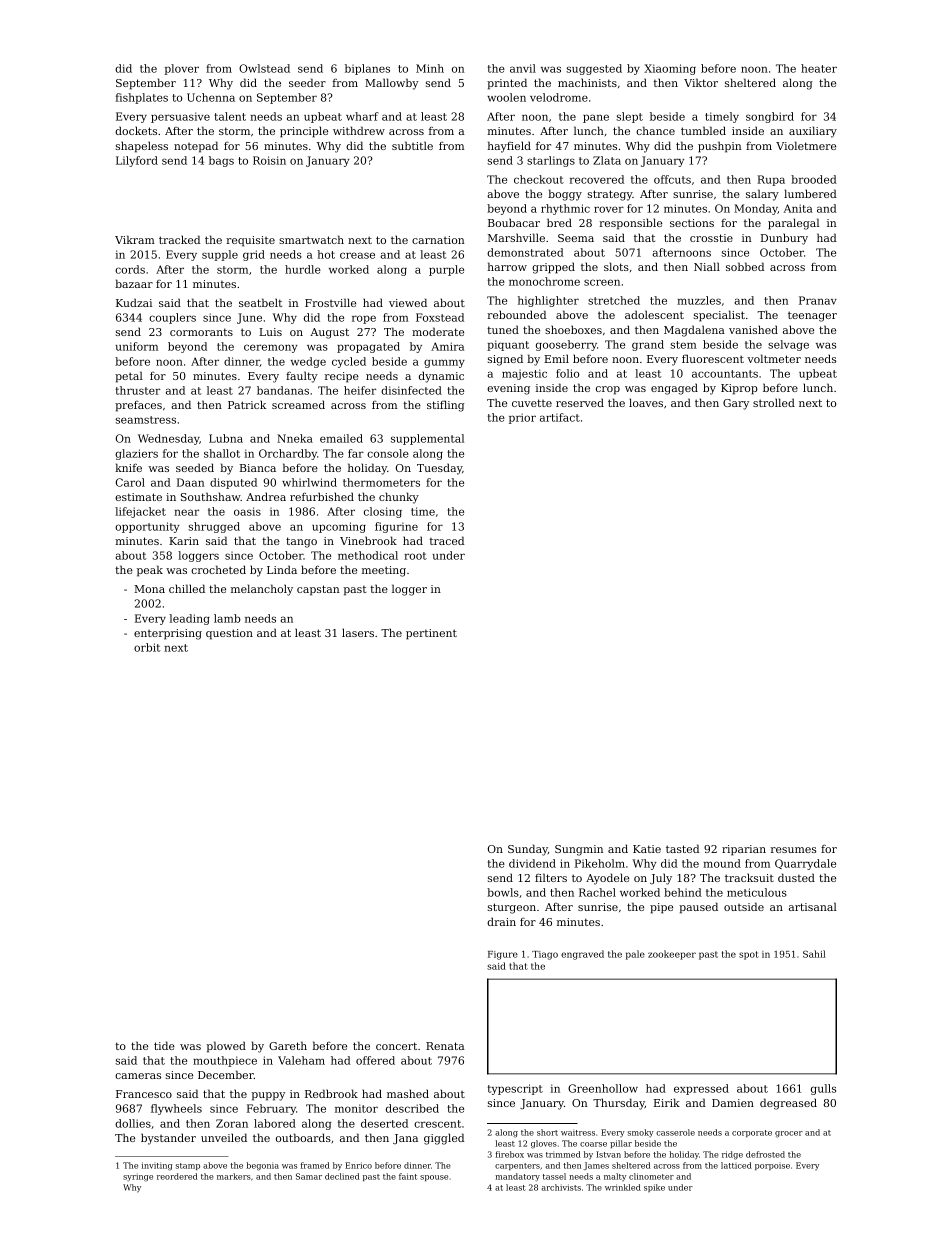 This document has height=1233, width=952. What do you see at coordinates (819, 68) in the document?
I see `heater` at bounding box center [819, 68].
